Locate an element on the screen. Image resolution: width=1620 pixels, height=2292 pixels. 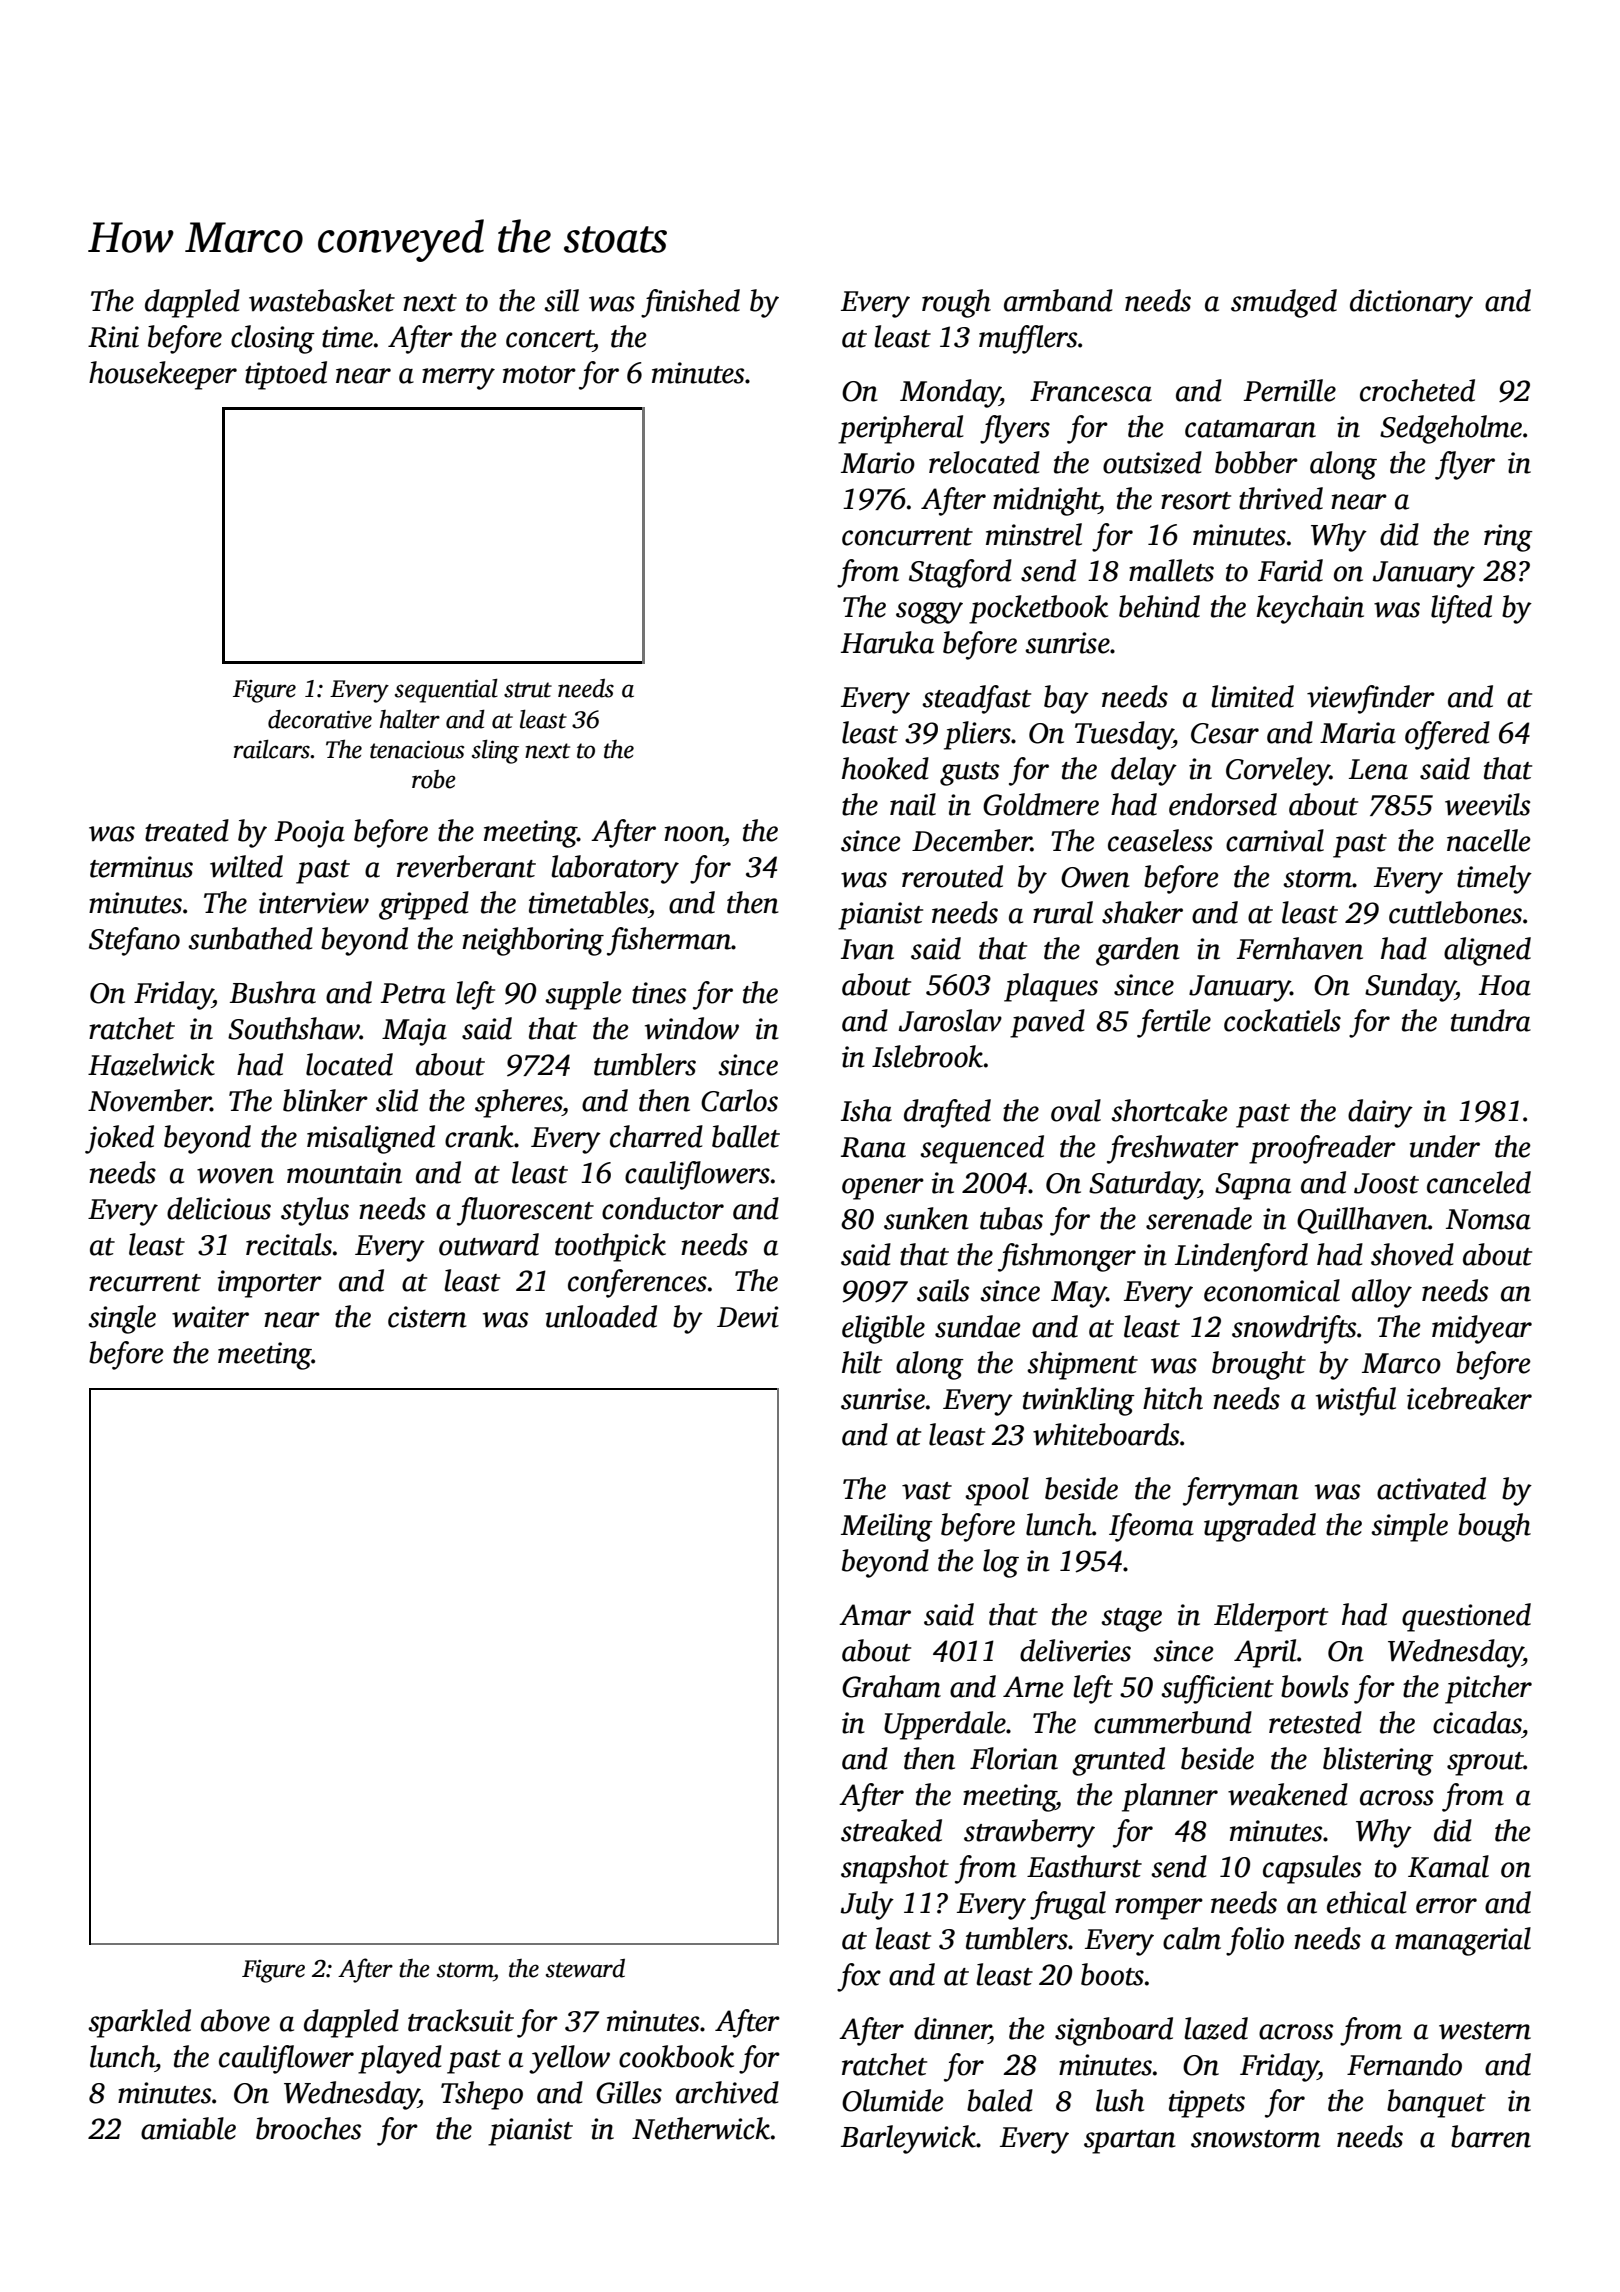
brooches is located at coordinates (309, 2128).
